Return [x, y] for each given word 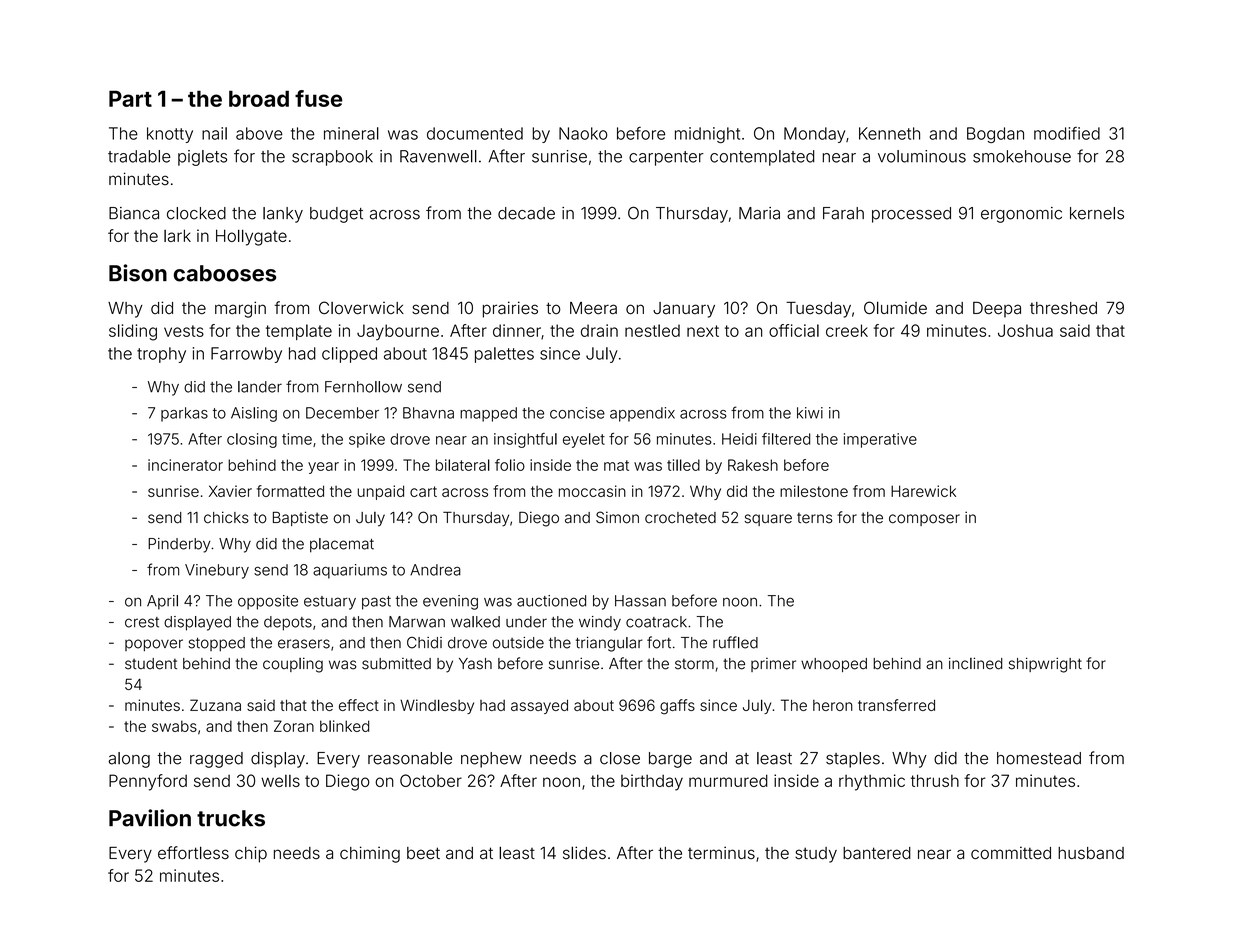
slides [584, 853]
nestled [652, 330]
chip [251, 854]
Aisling [254, 414]
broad [259, 98]
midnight [707, 135]
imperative [880, 440]
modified [1067, 133]
